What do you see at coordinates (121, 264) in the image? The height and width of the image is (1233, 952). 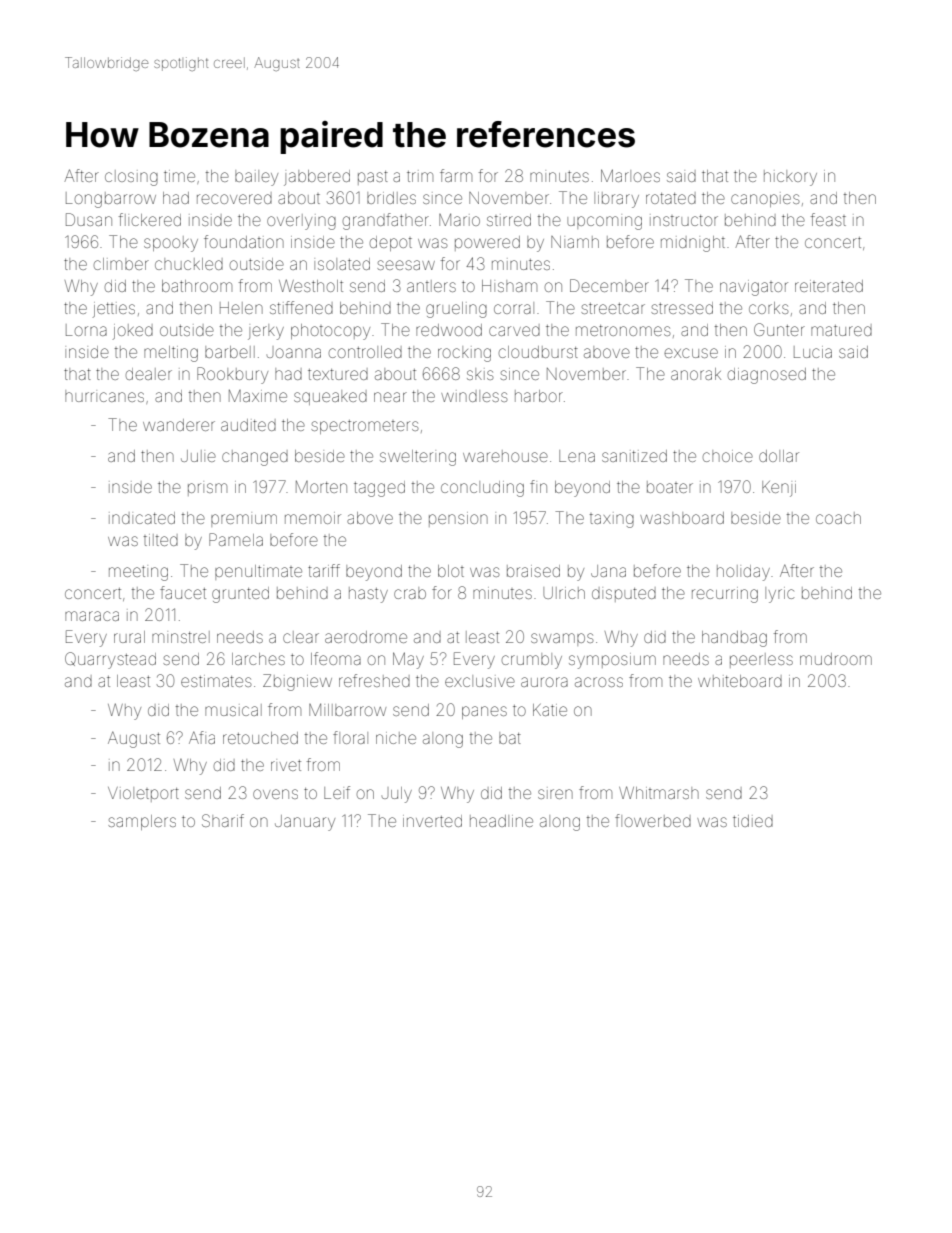 I see `climber` at bounding box center [121, 264].
